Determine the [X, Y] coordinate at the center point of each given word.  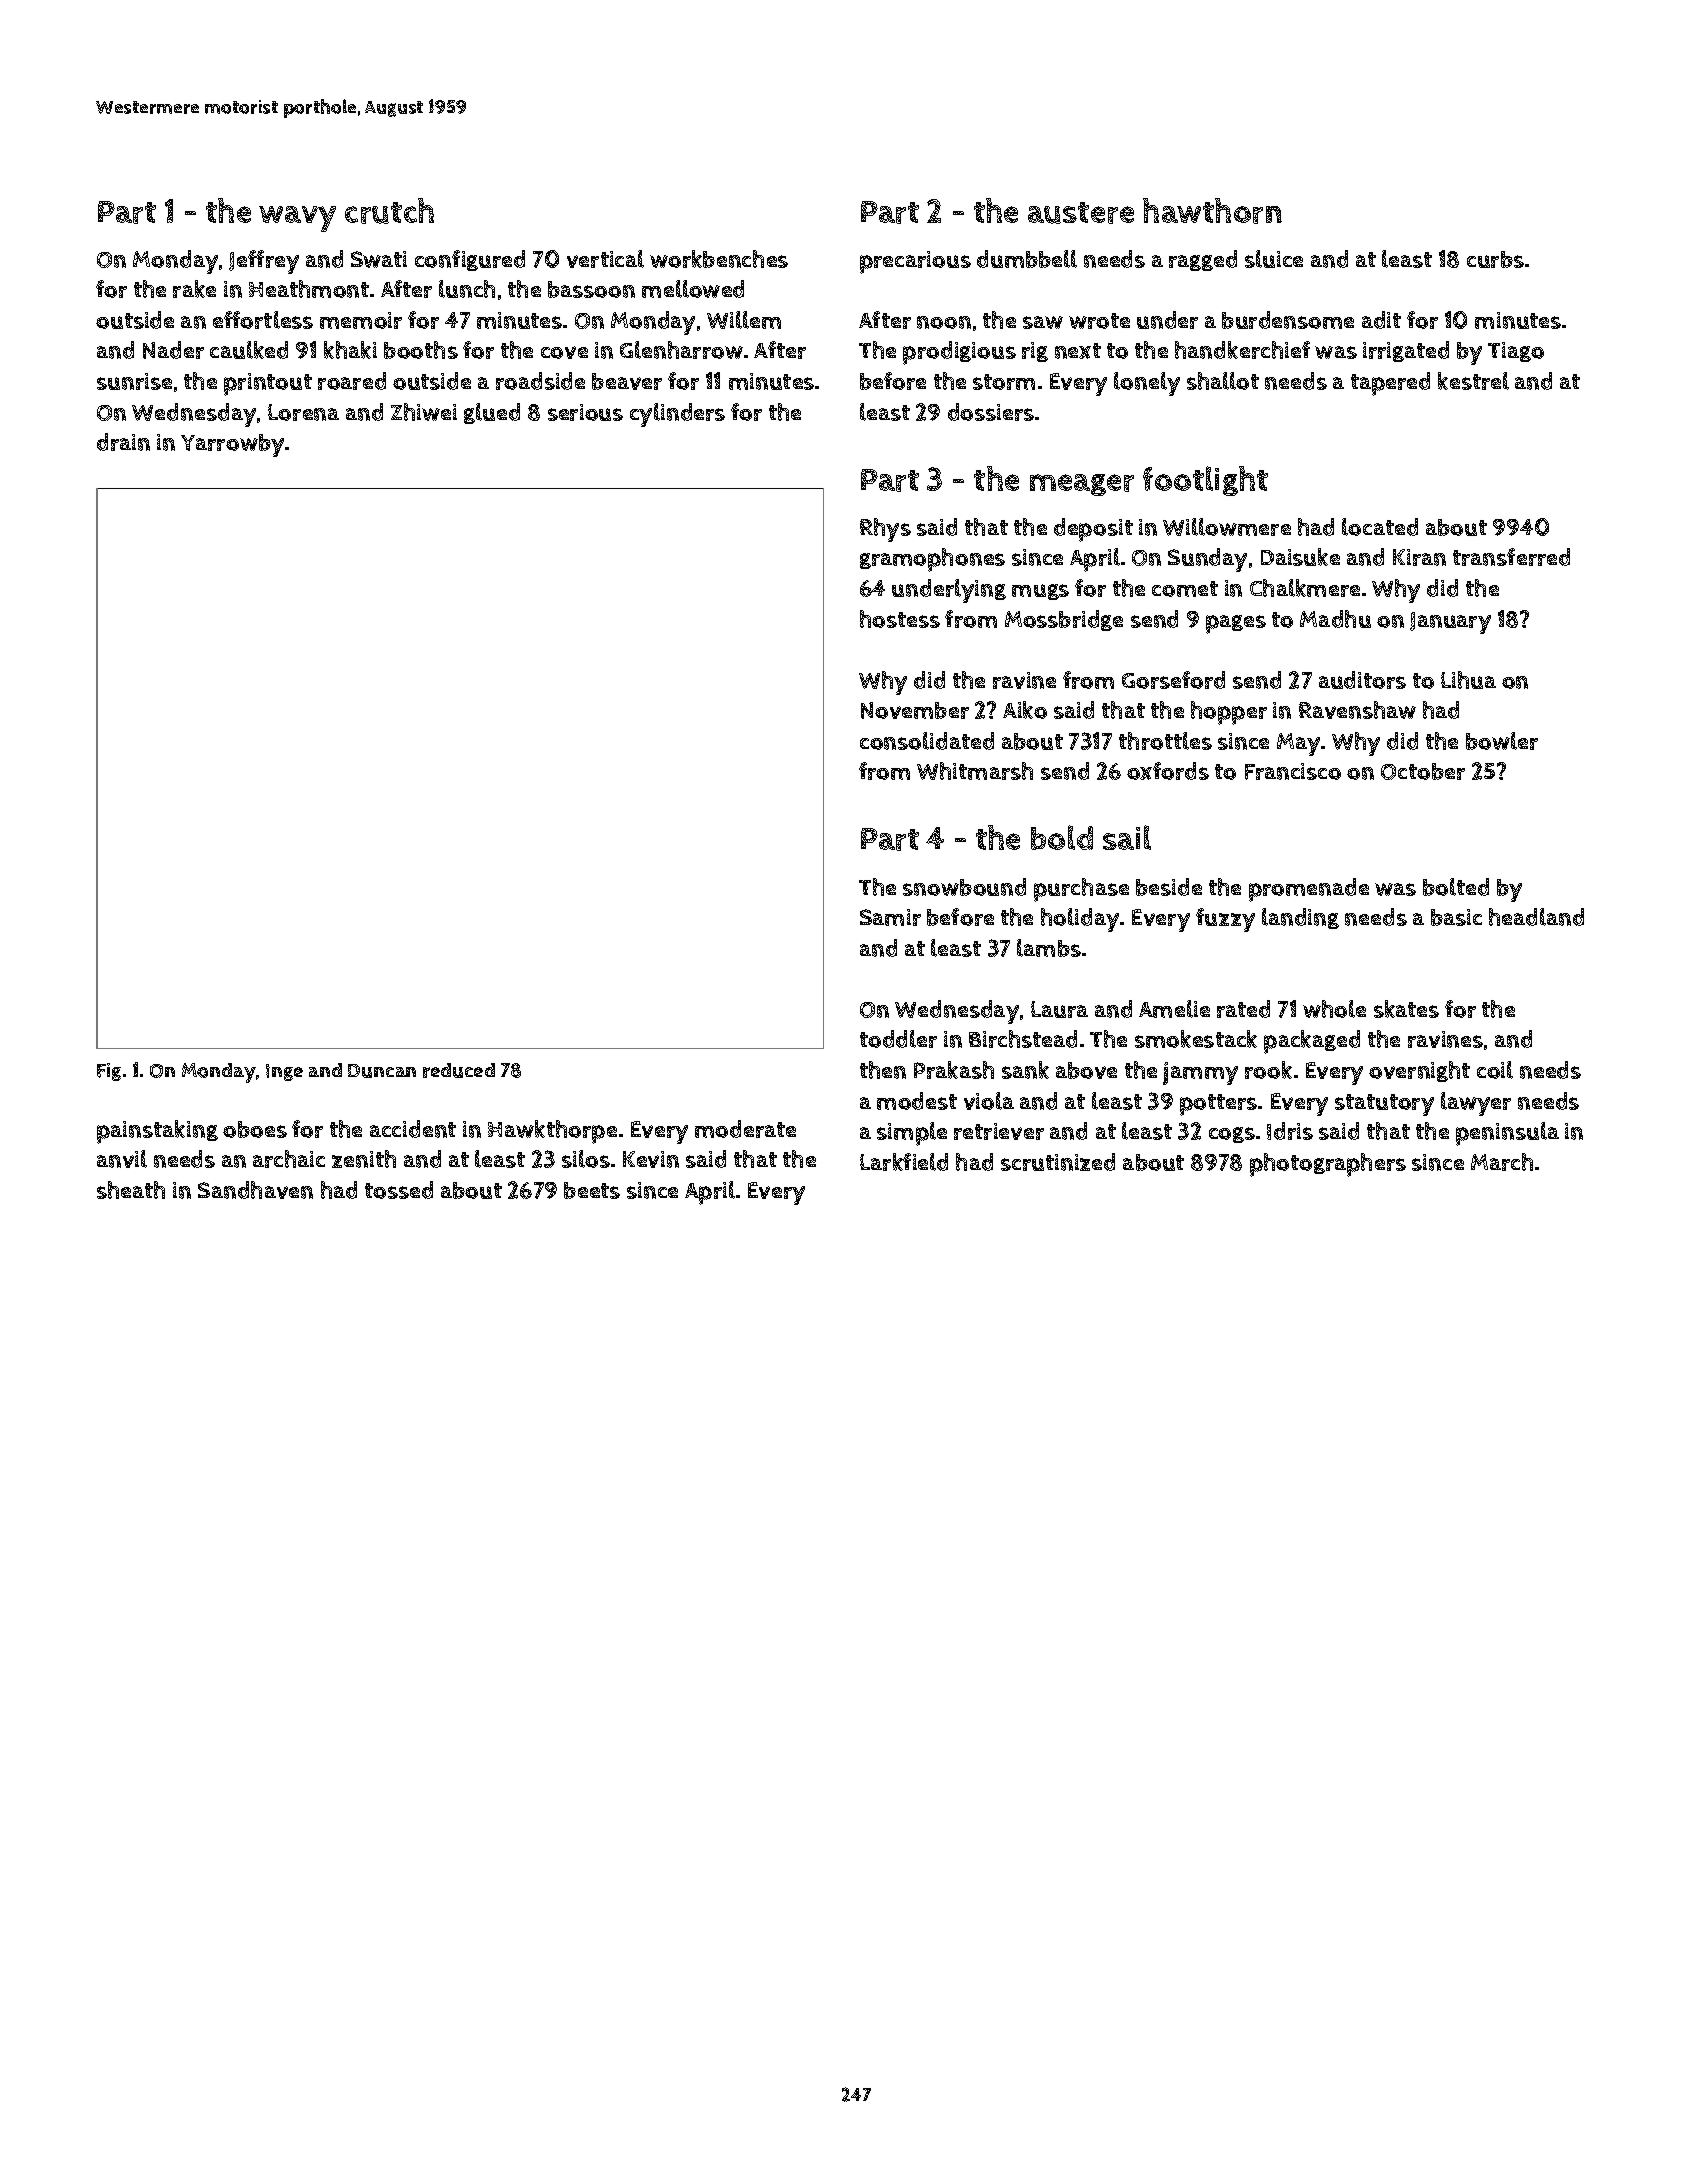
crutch [389, 211]
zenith [364, 1159]
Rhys [885, 530]
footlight [1205, 481]
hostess [900, 619]
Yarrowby [232, 445]
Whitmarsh [975, 771]
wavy [297, 219]
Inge [284, 1072]
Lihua [1468, 680]
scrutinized [1058, 1162]
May [1298, 744]
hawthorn [1212, 211]
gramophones [932, 560]
